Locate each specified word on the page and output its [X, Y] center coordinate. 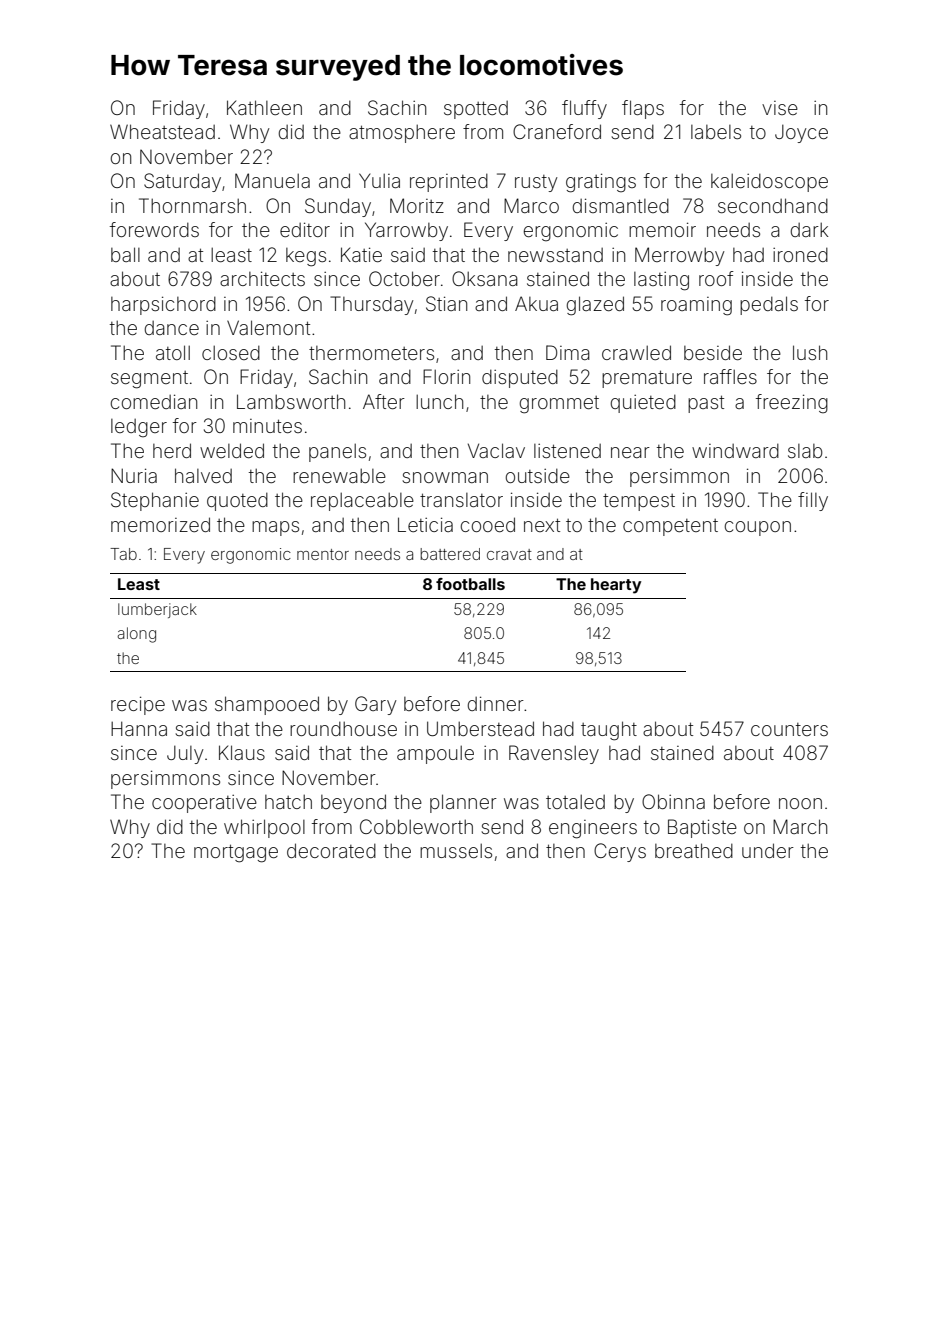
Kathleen [264, 107]
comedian [154, 401]
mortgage [236, 853]
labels [716, 132]
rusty [536, 183]
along [136, 635]
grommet [559, 405]
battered [450, 554]
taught [609, 731]
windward [735, 450]
